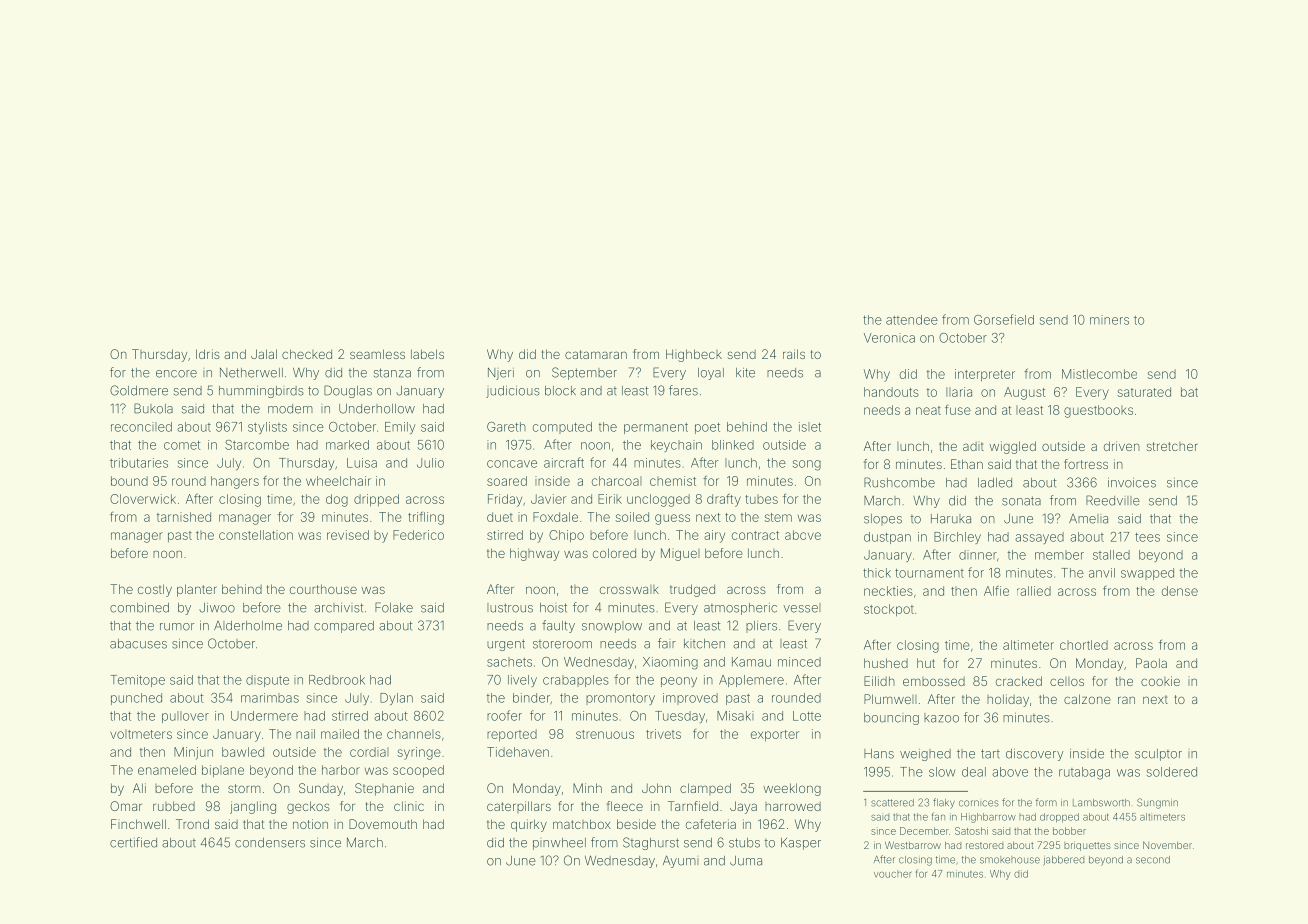 The height and width of the document is (924, 1308). Describe the element at coordinates (184, 517) in the document. I see `tarnished` at that location.
